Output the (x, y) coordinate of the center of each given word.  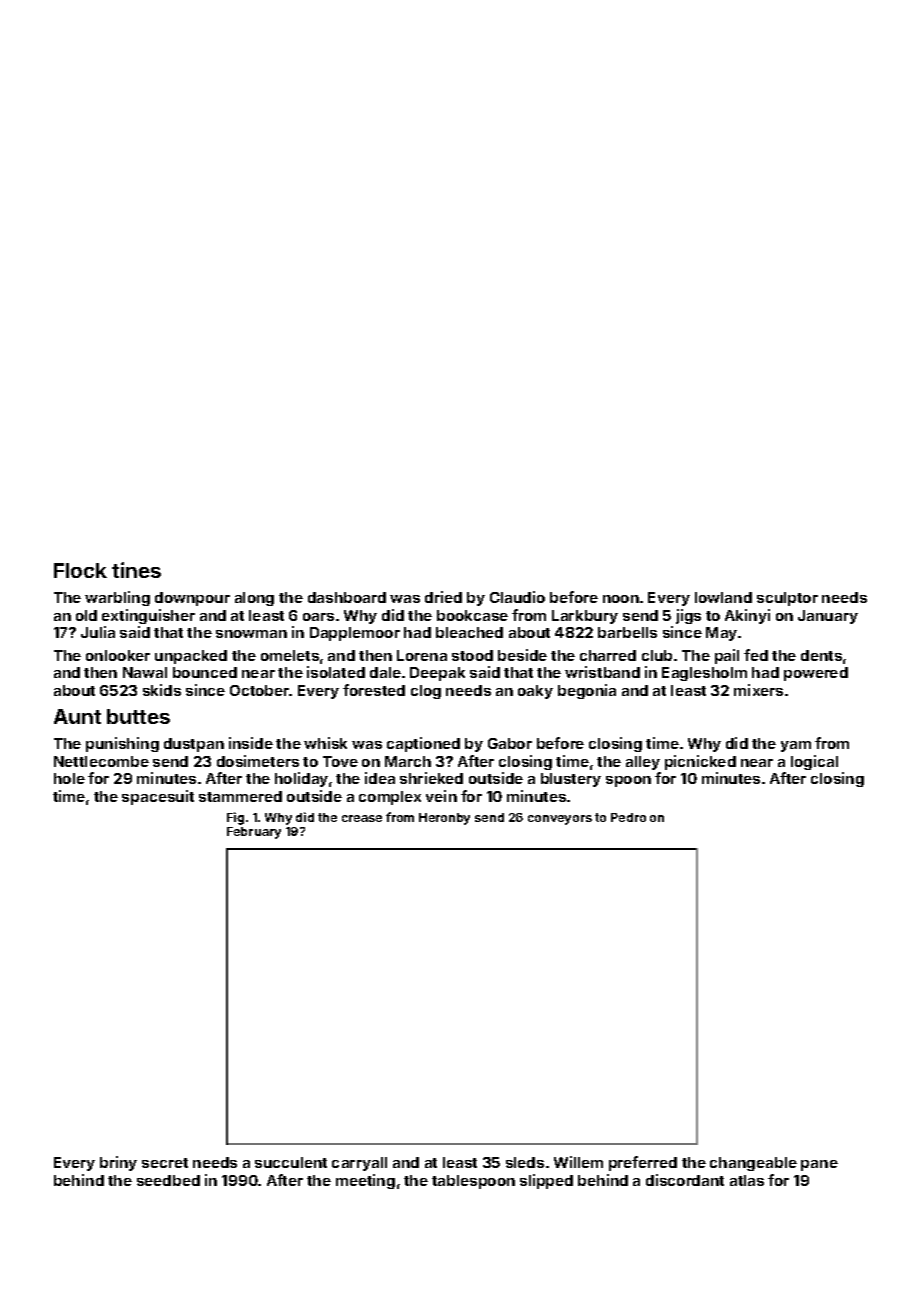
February (254, 833)
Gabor (510, 743)
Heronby (444, 819)
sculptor (787, 599)
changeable (753, 1164)
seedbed (168, 1180)
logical (814, 762)
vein (441, 796)
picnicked (700, 762)
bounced (205, 672)
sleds (525, 1162)
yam (796, 746)
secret (165, 1163)
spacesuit (158, 797)
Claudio (517, 597)
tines (136, 570)
